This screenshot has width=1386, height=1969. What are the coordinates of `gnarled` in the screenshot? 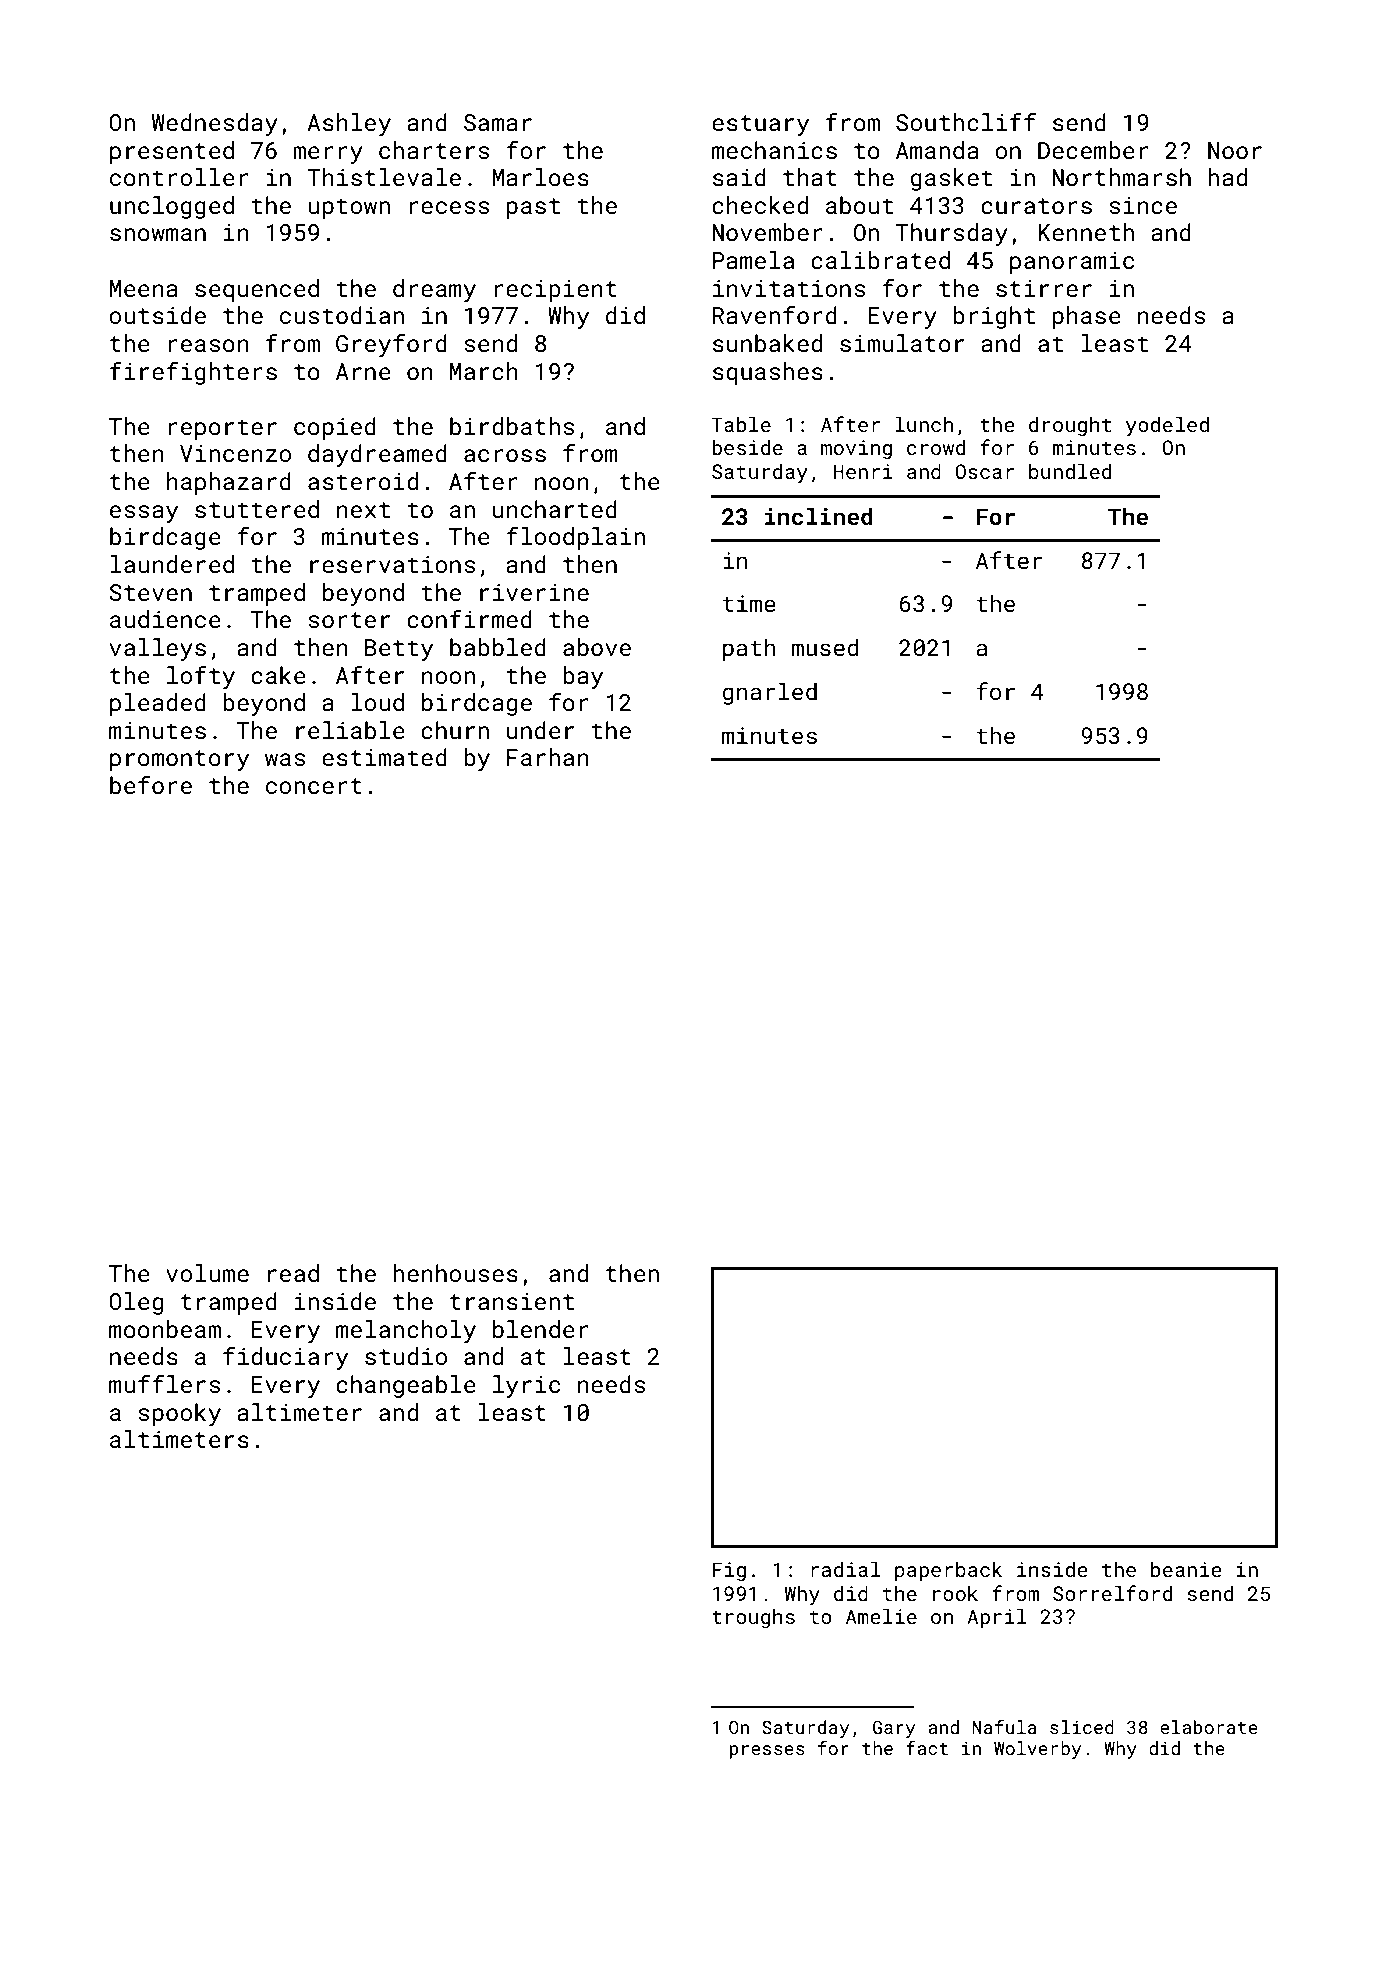 It's located at (770, 693).
